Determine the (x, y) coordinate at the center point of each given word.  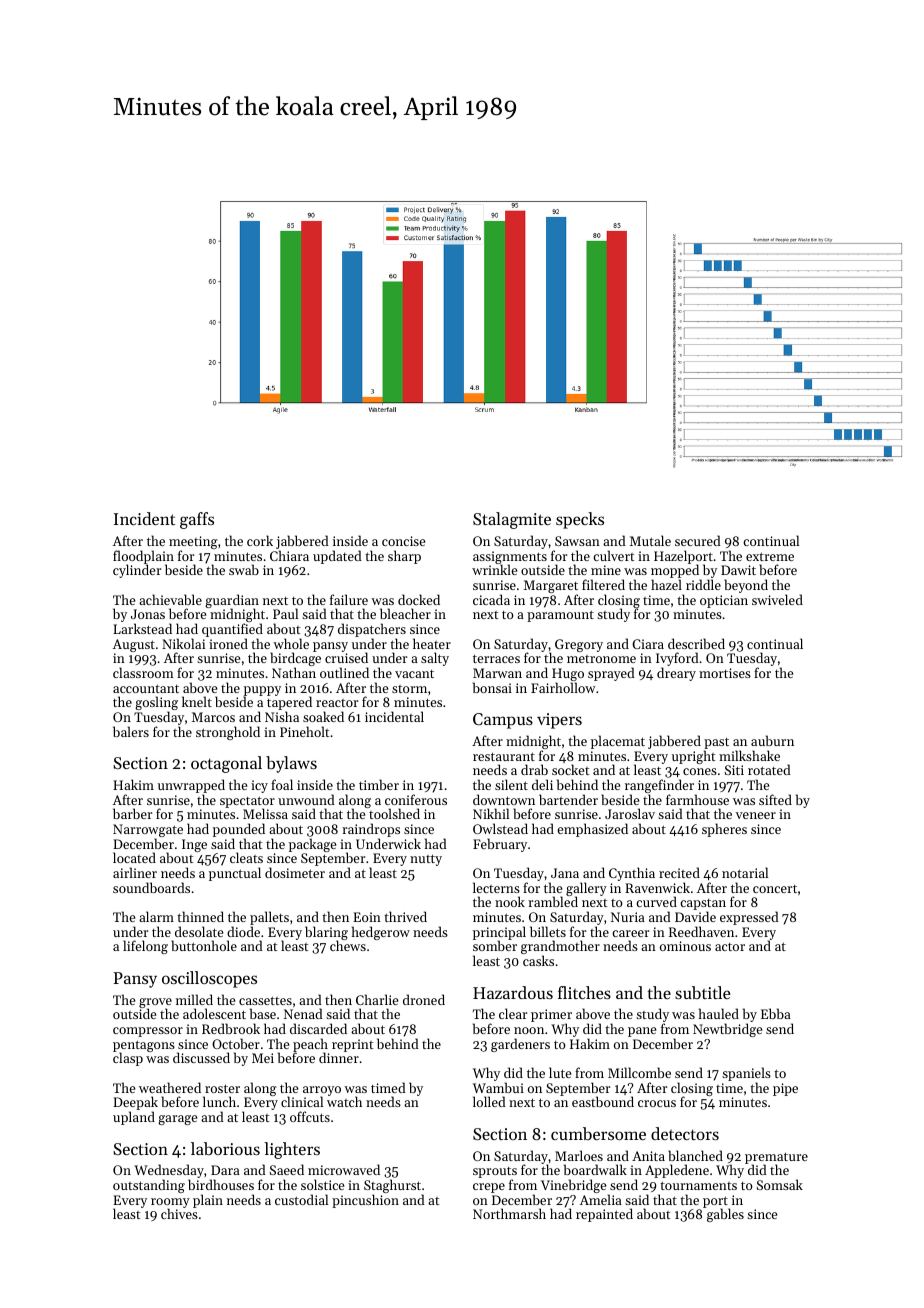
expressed (749, 918)
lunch (219, 1101)
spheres (724, 830)
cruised (346, 658)
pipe (785, 1089)
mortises (725, 673)
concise (403, 541)
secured (698, 540)
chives (179, 1214)
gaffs (197, 520)
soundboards (151, 887)
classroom (143, 672)
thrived (405, 916)
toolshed (394, 814)
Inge (194, 845)
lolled (489, 1101)
